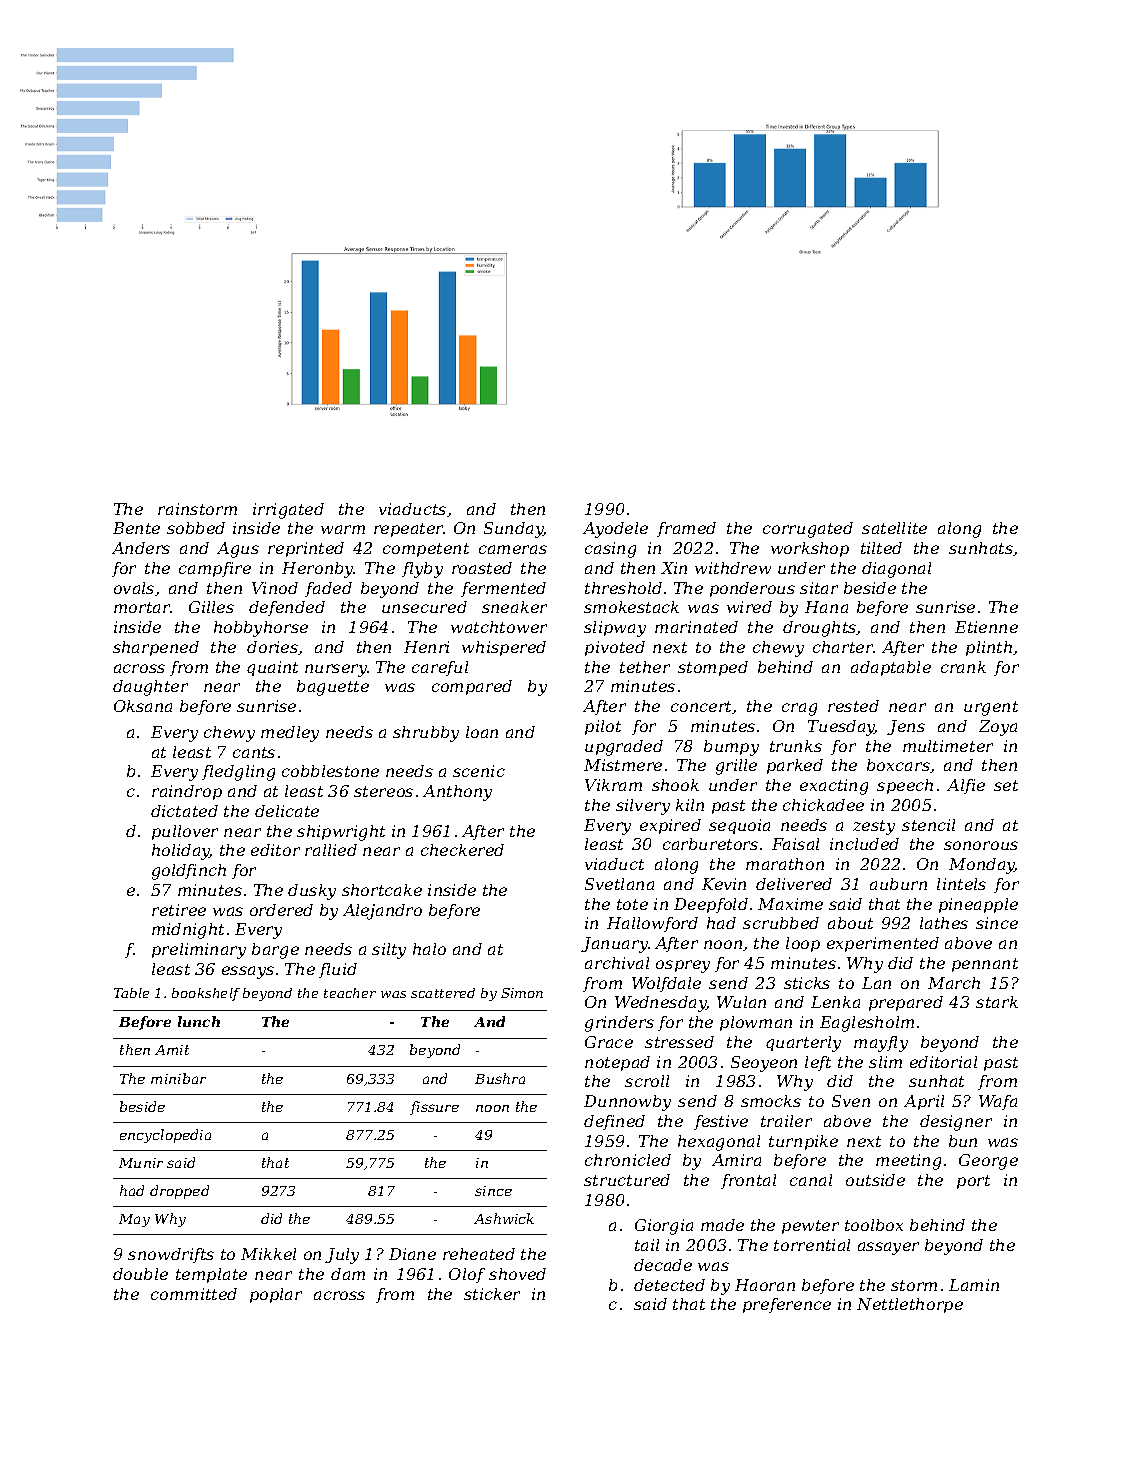 This screenshot has height=1465, width=1132. What do you see at coordinates (702, 707) in the screenshot?
I see `concert` at bounding box center [702, 707].
